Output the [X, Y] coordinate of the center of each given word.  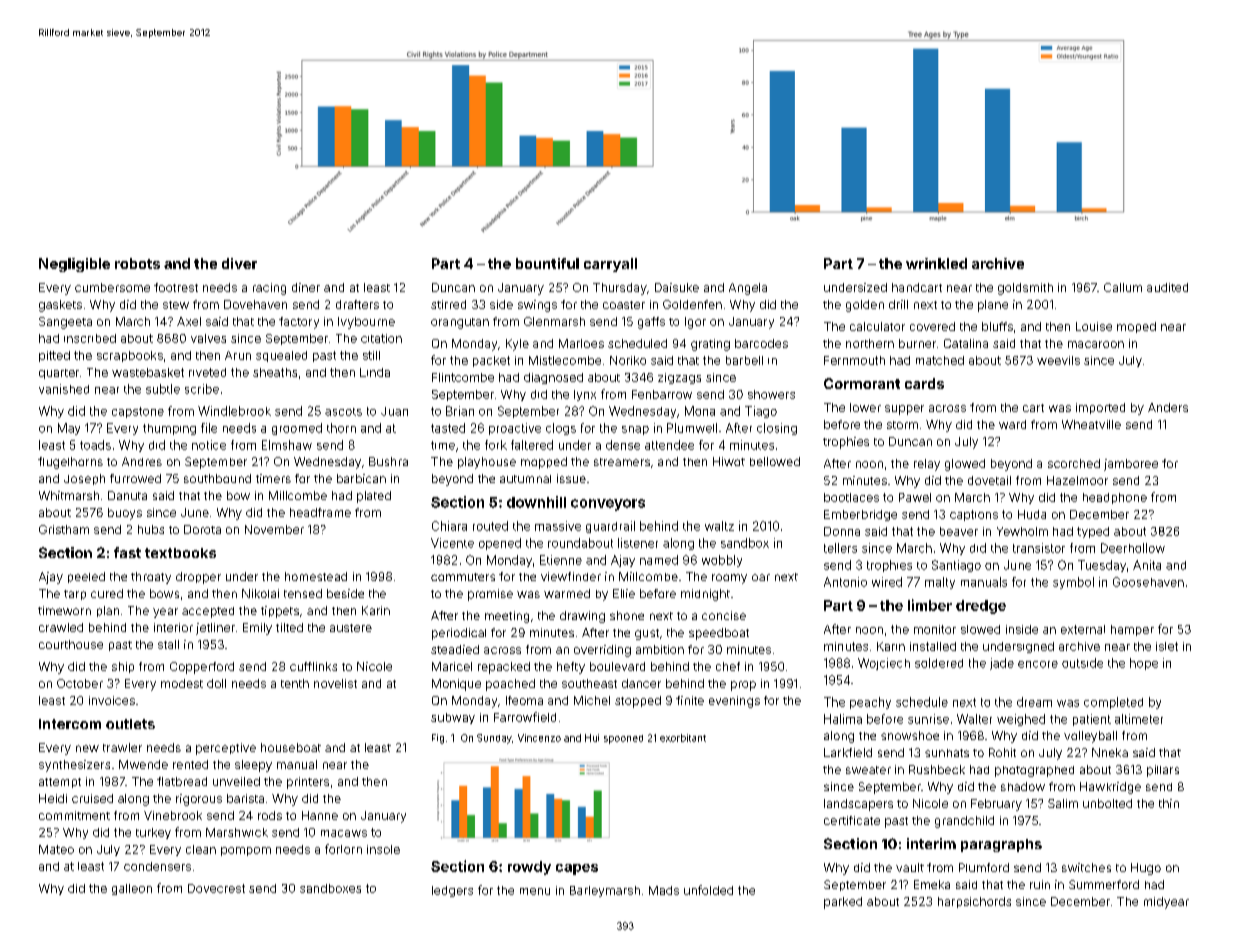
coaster [624, 305]
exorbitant [683, 738]
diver [239, 263]
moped [1136, 327]
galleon [132, 889]
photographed [1034, 771]
